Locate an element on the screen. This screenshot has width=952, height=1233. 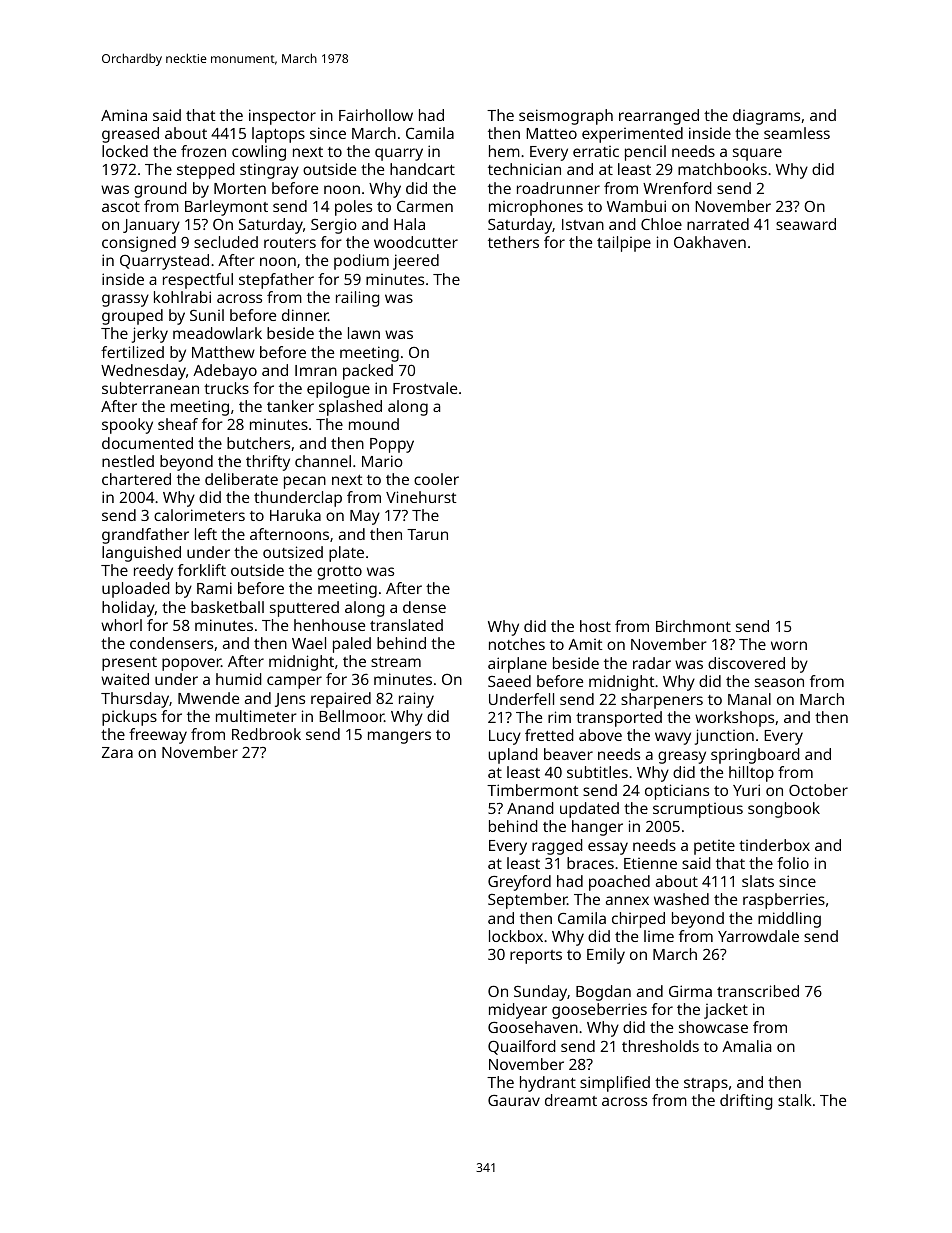
present is located at coordinates (129, 664).
